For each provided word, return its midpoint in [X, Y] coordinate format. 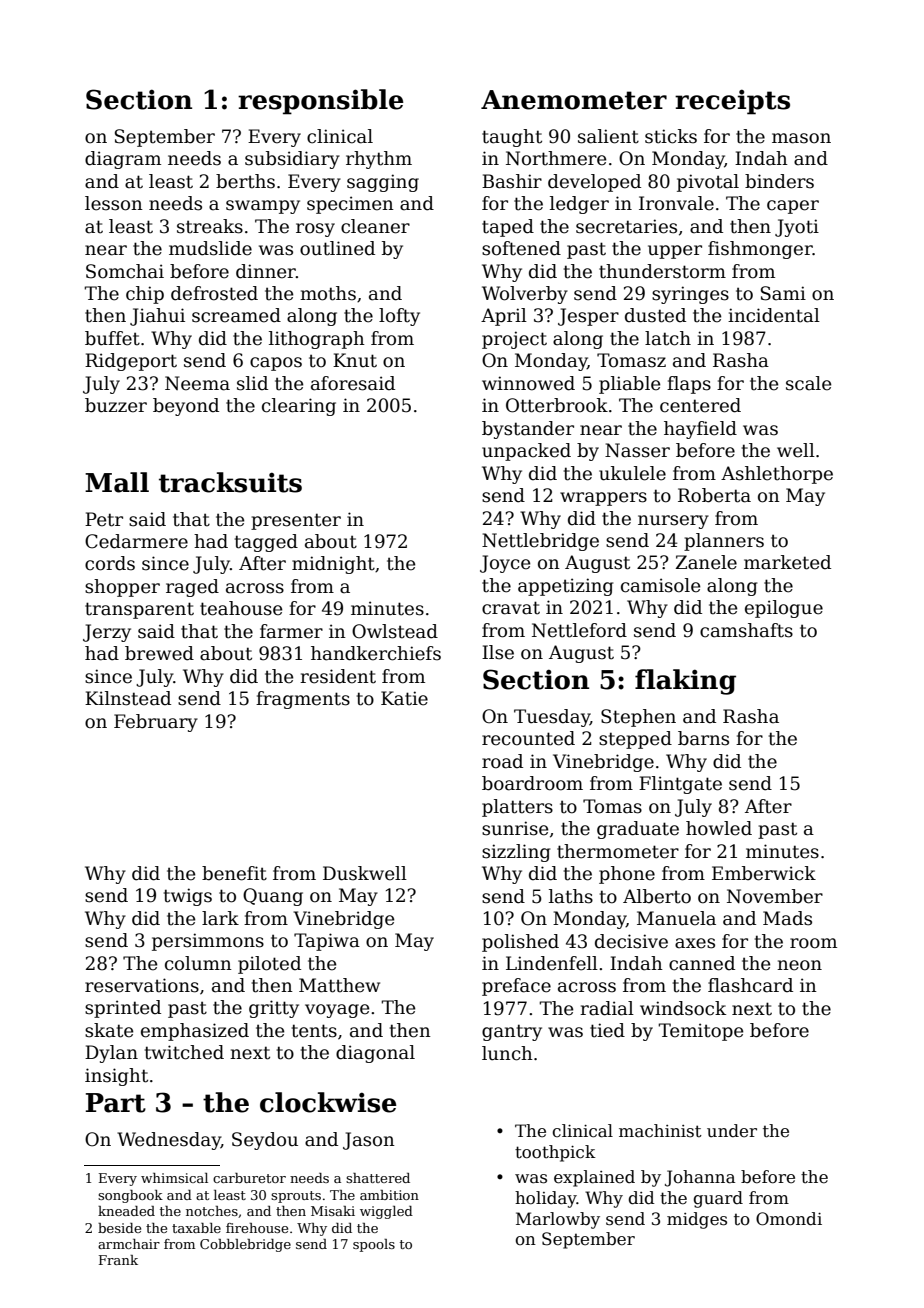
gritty [274, 1009]
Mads [787, 918]
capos [276, 364]
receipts [732, 102]
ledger [579, 205]
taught [512, 138]
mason [801, 138]
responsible [321, 102]
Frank [118, 1260]
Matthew [339, 985]
